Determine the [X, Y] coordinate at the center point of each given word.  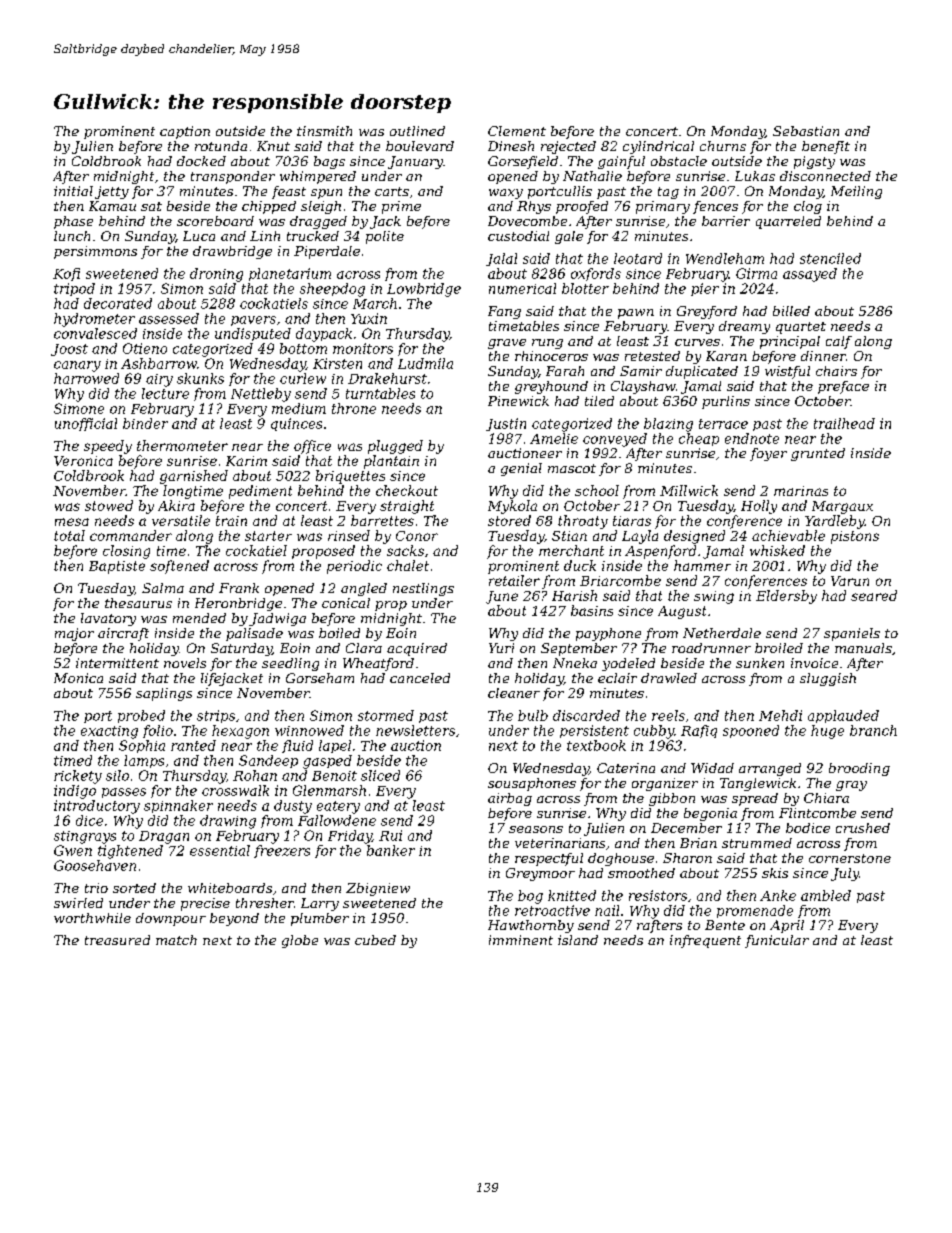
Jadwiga [277, 619]
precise [205, 904]
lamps [144, 761]
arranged [770, 769]
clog [808, 207]
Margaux [842, 507]
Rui [390, 835]
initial [73, 191]
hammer [702, 565]
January [415, 162]
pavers [253, 321]
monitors [363, 348]
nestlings [423, 589]
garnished [194, 477]
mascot [572, 468]
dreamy [744, 327]
